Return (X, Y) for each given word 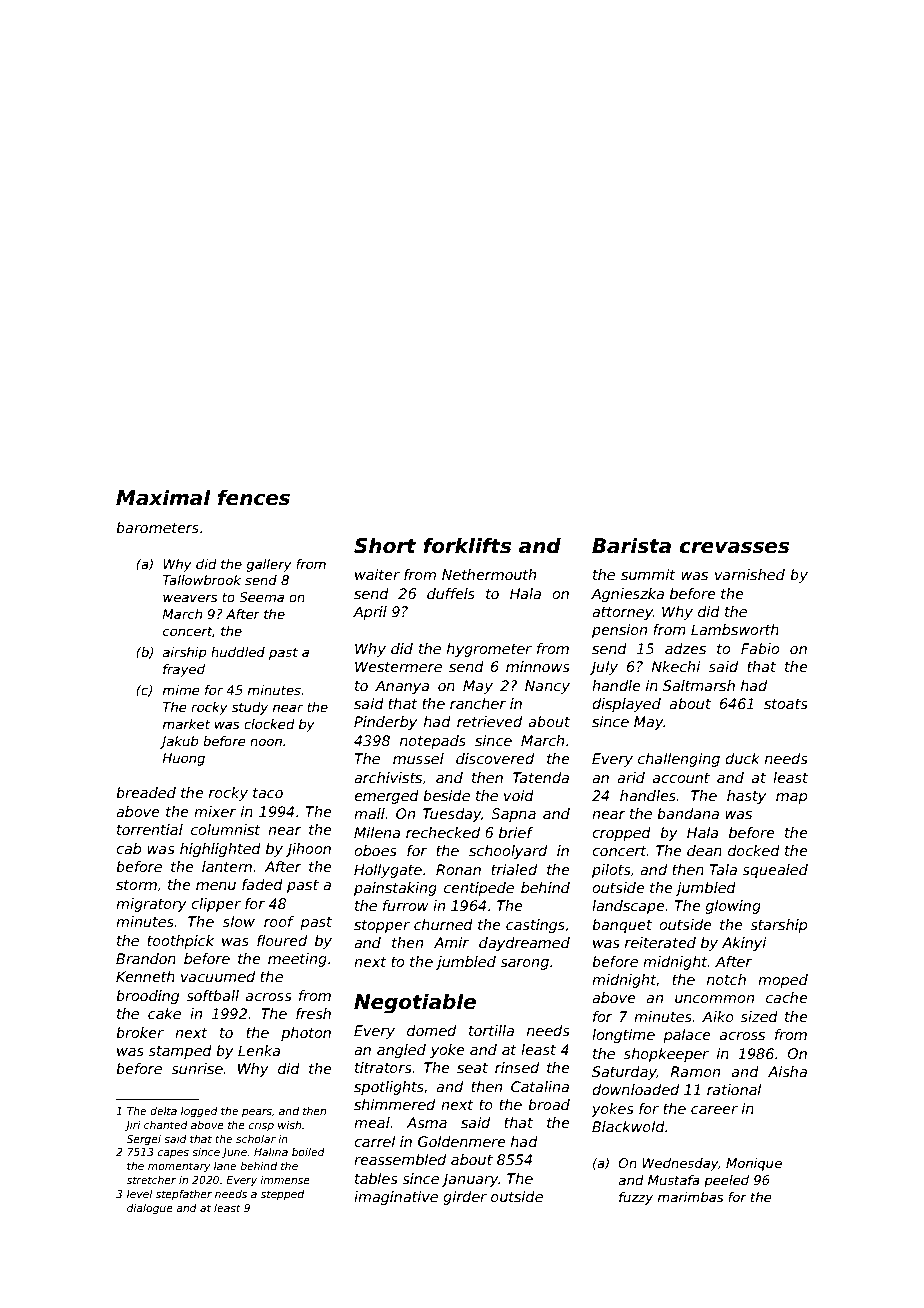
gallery (269, 565)
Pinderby (385, 723)
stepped (282, 1195)
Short (385, 545)
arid (631, 777)
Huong (183, 759)
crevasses (734, 547)
